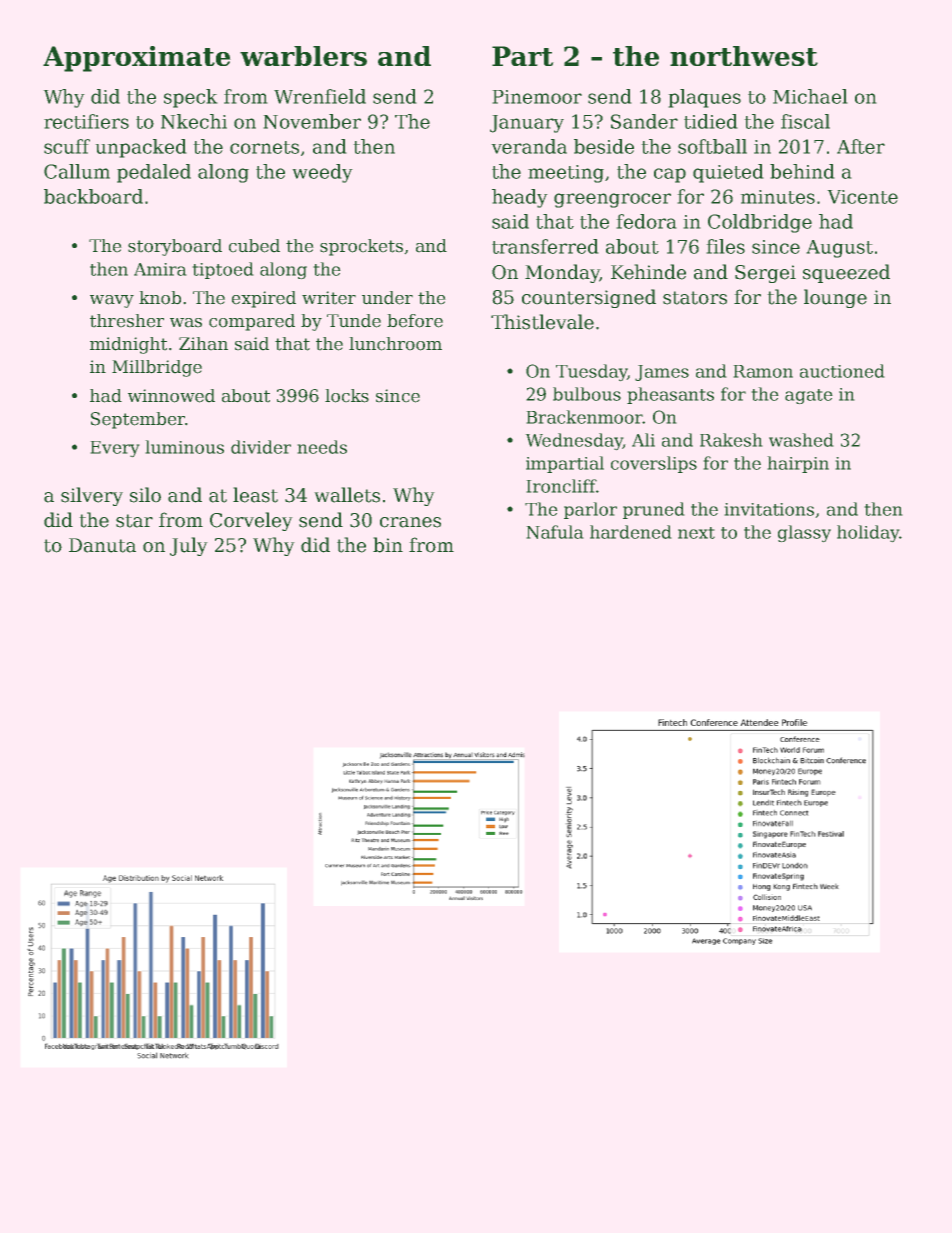 The image size is (952, 1233). I want to click on hardened, so click(630, 532).
